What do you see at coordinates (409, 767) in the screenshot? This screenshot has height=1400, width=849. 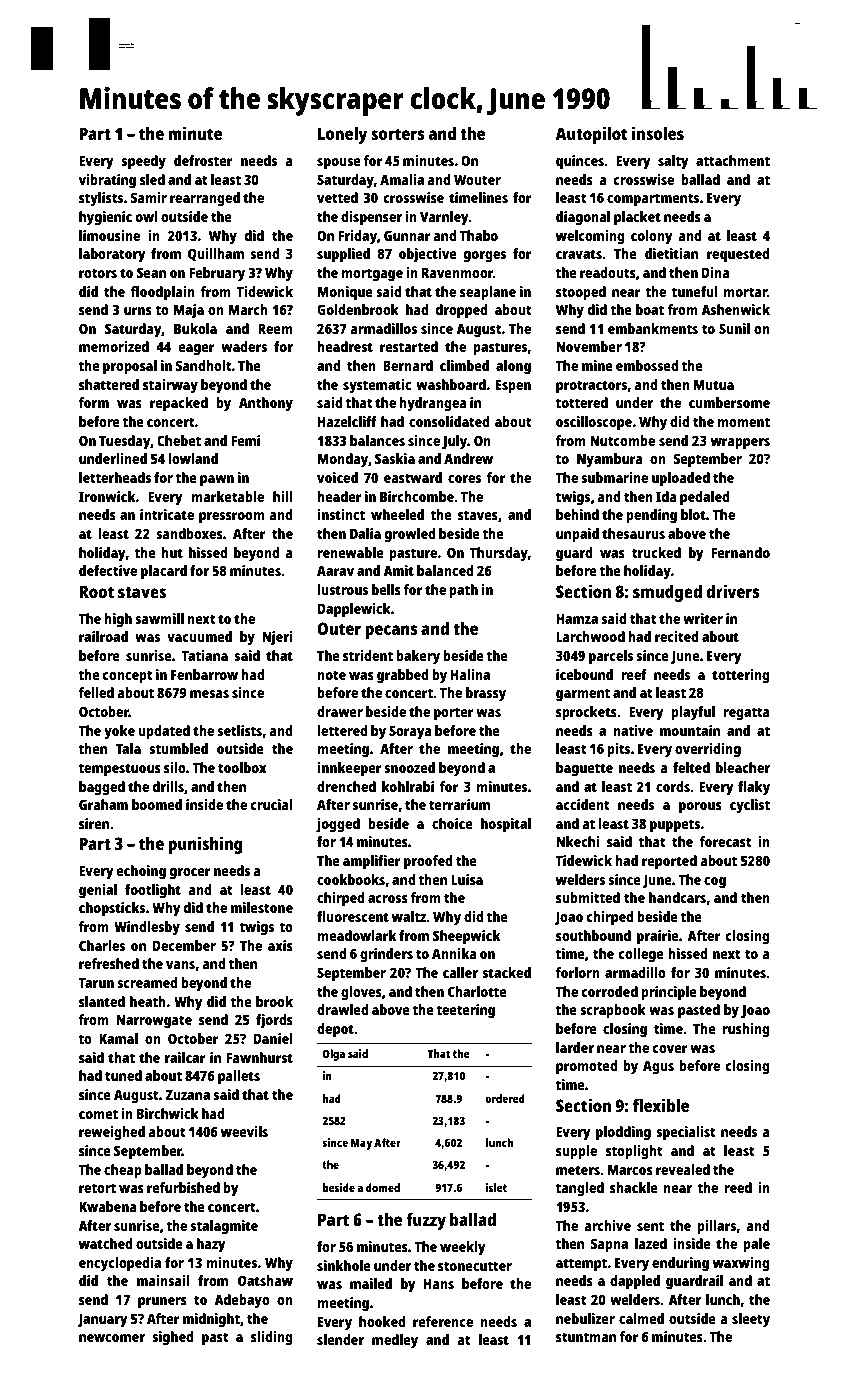 I see `snoozed` at bounding box center [409, 767].
